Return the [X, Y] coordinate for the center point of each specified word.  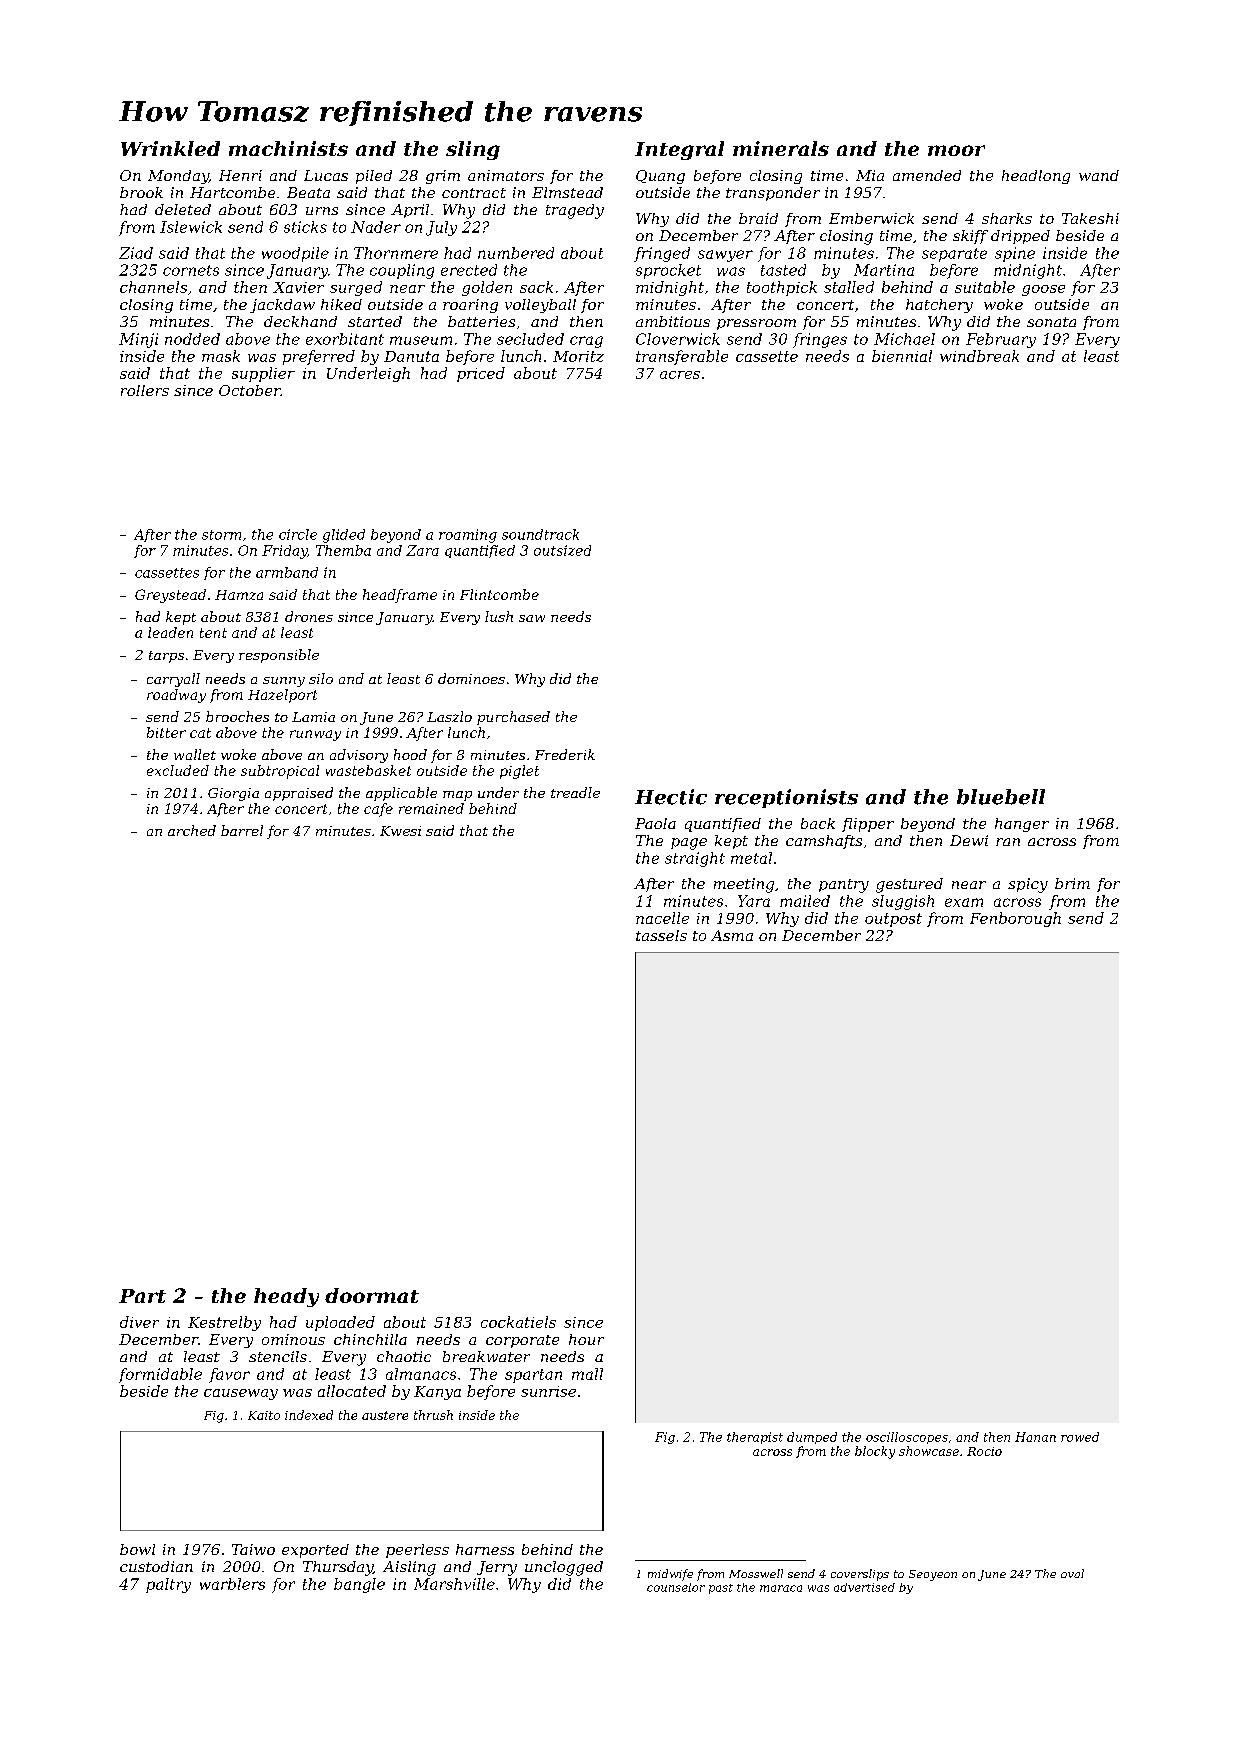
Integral [679, 150]
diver [139, 1322]
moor [956, 150]
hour [586, 1339]
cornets [191, 270]
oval [1072, 1573]
